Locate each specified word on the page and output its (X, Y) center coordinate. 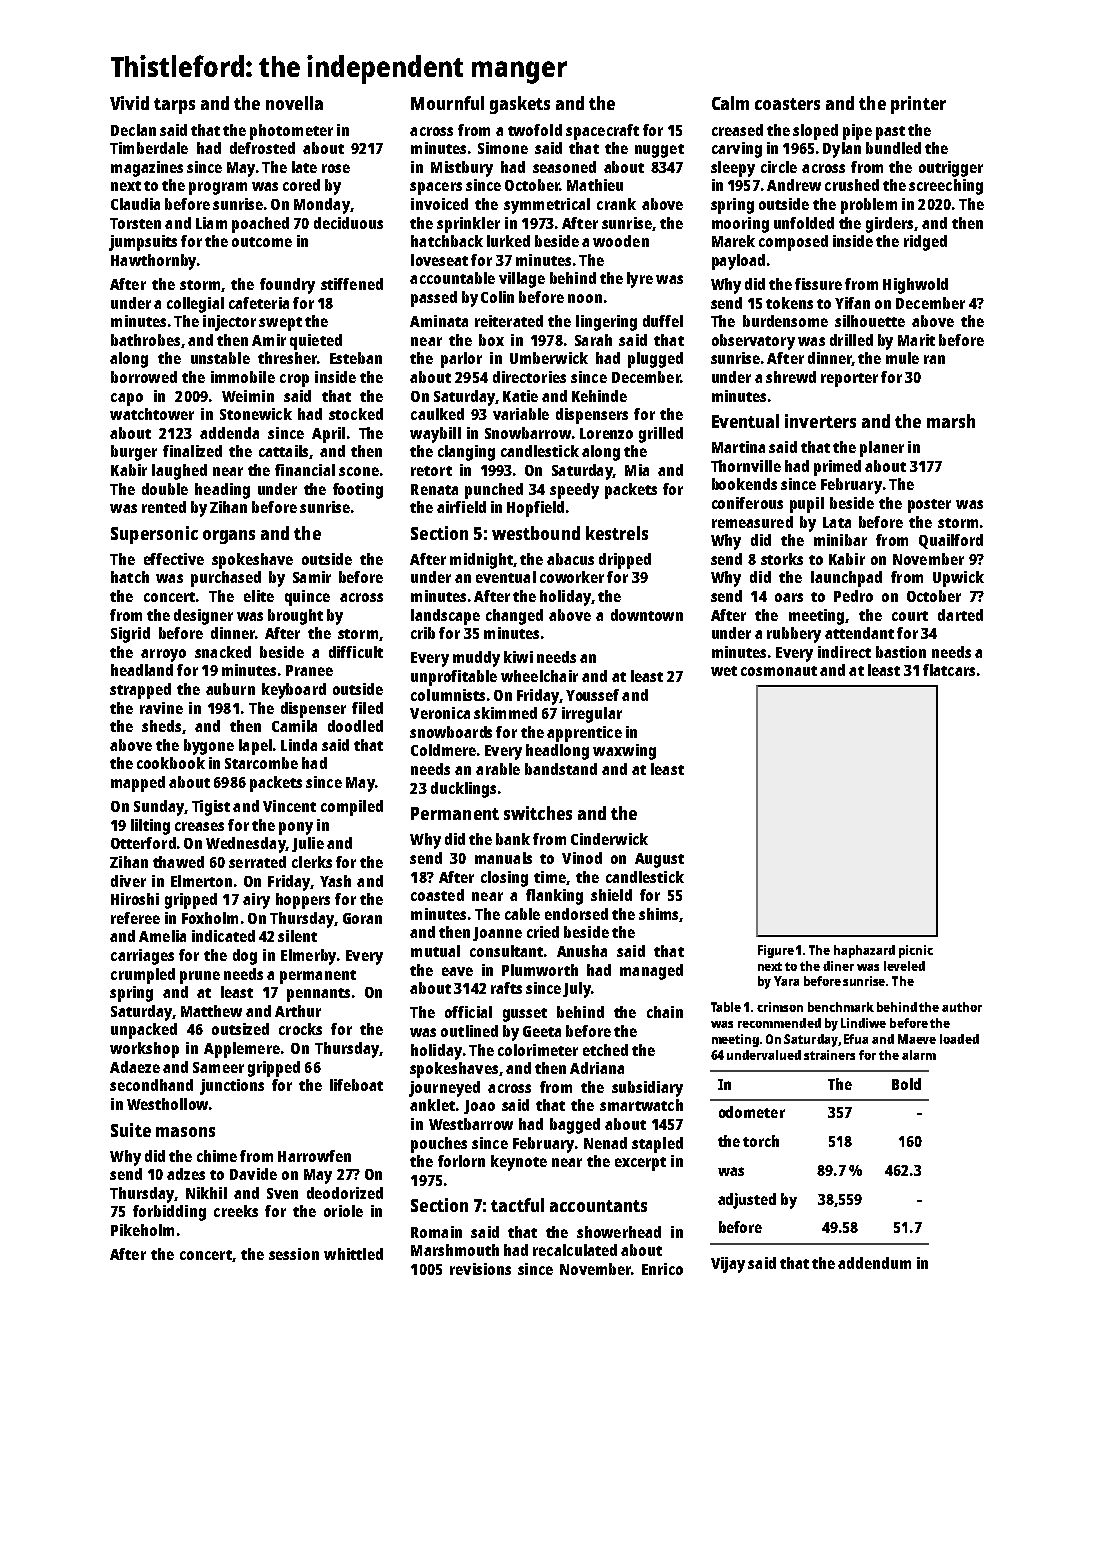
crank (616, 204)
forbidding (169, 1213)
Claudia (135, 204)
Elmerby (308, 957)
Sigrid (130, 635)
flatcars (949, 670)
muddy (476, 659)
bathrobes (145, 340)
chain (665, 1012)
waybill (435, 435)
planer (882, 449)
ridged (925, 243)
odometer (752, 1112)
